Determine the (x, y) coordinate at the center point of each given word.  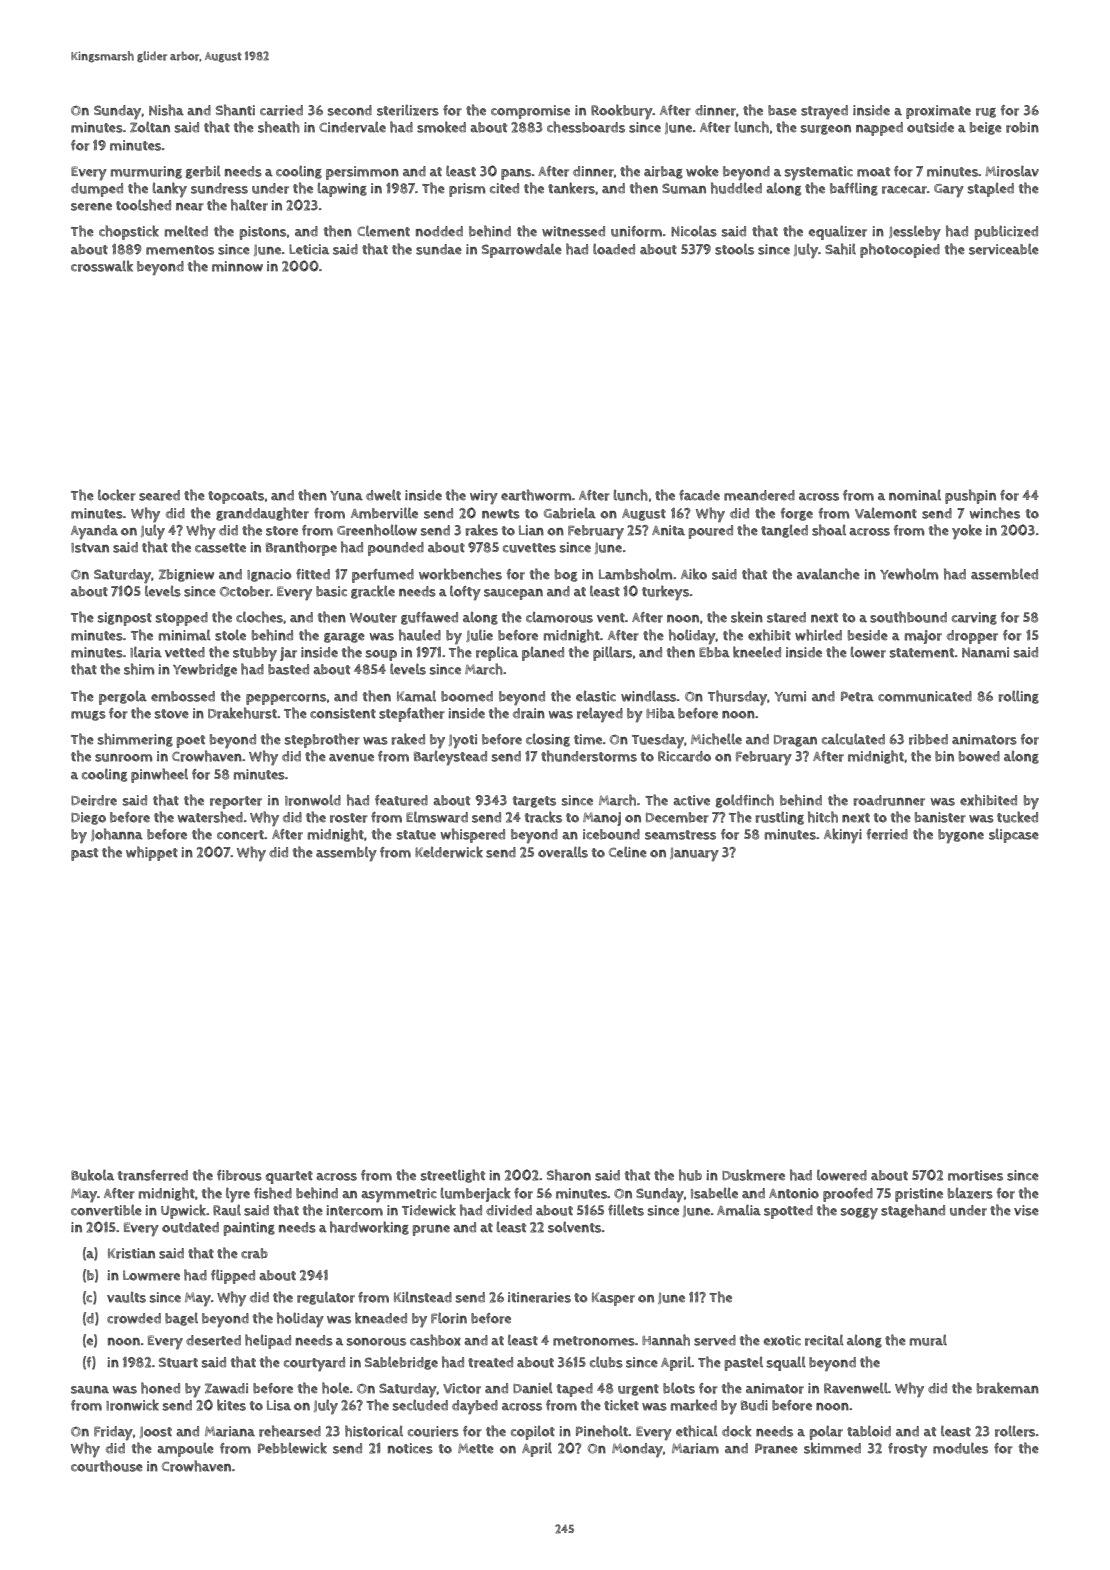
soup (381, 655)
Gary (949, 190)
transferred (153, 1175)
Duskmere (753, 1175)
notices (410, 1448)
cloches (259, 617)
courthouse (107, 1466)
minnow (237, 266)
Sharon (569, 1175)
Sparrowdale (522, 251)
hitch (823, 817)
